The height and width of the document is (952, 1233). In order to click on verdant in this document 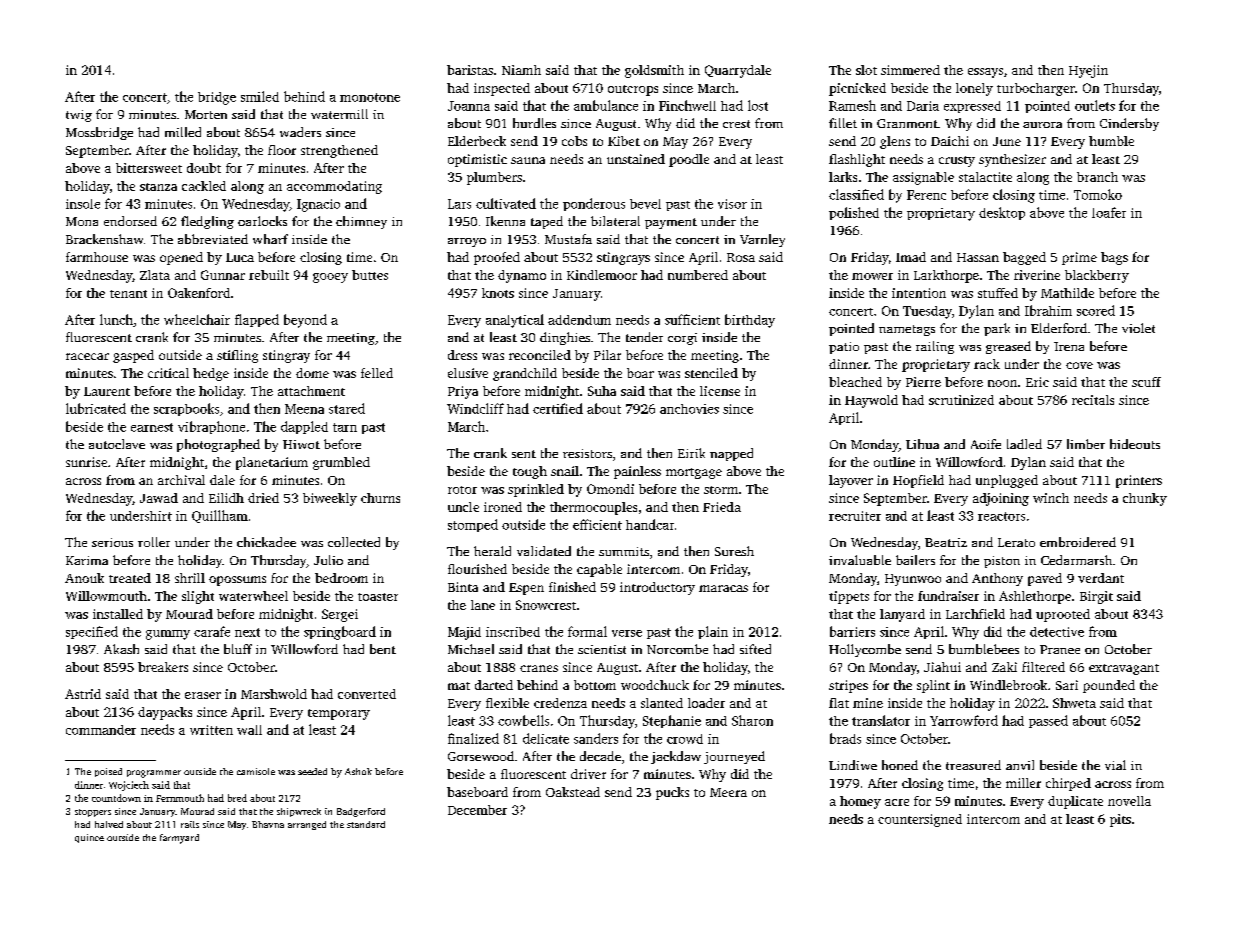, I will do `click(1101, 578)`.
